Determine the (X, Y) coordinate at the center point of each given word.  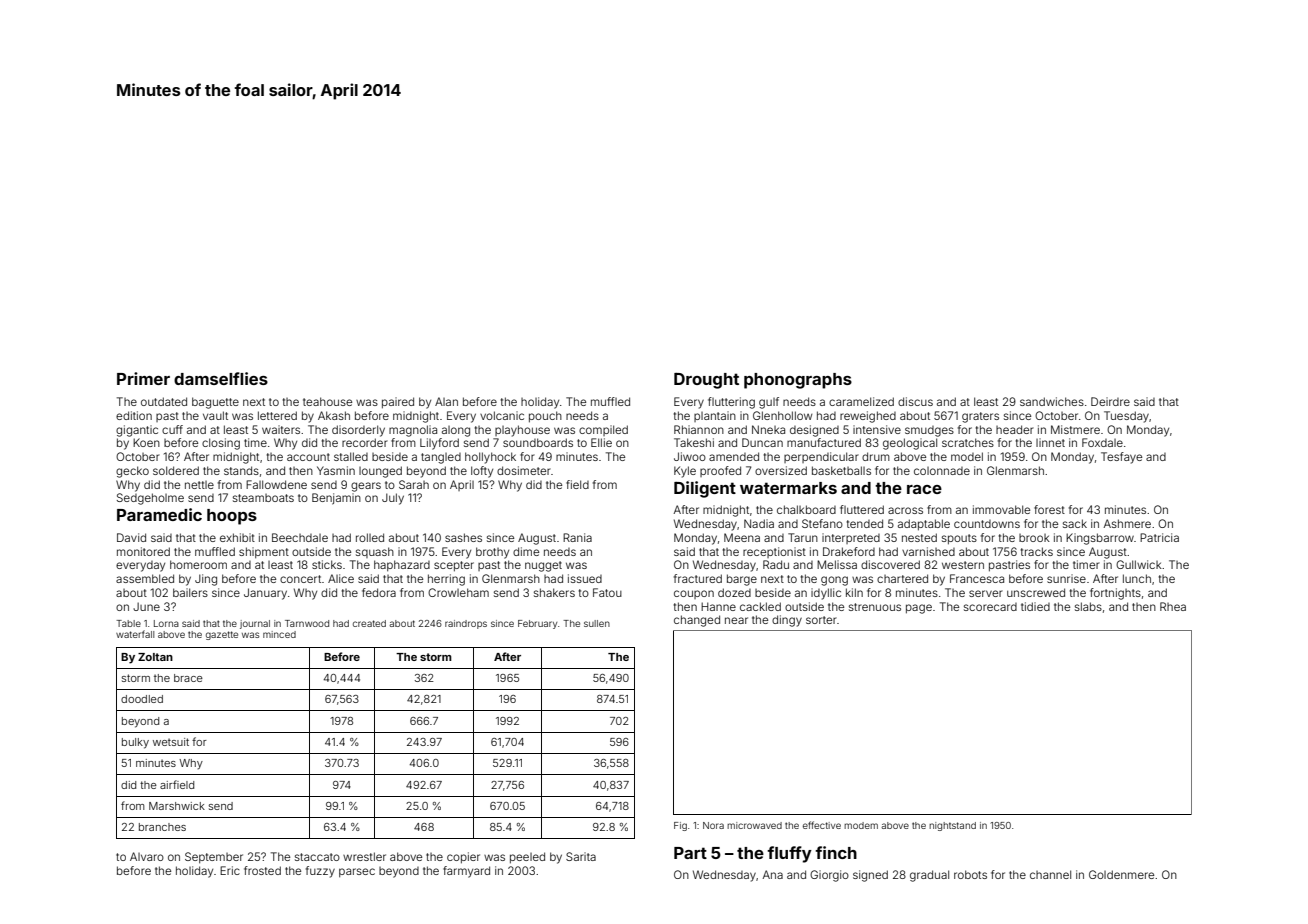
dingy (787, 621)
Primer (143, 378)
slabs (1088, 606)
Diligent (705, 489)
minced (279, 634)
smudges (929, 431)
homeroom (198, 564)
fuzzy (320, 872)
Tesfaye (1121, 458)
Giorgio (829, 876)
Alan (446, 401)
